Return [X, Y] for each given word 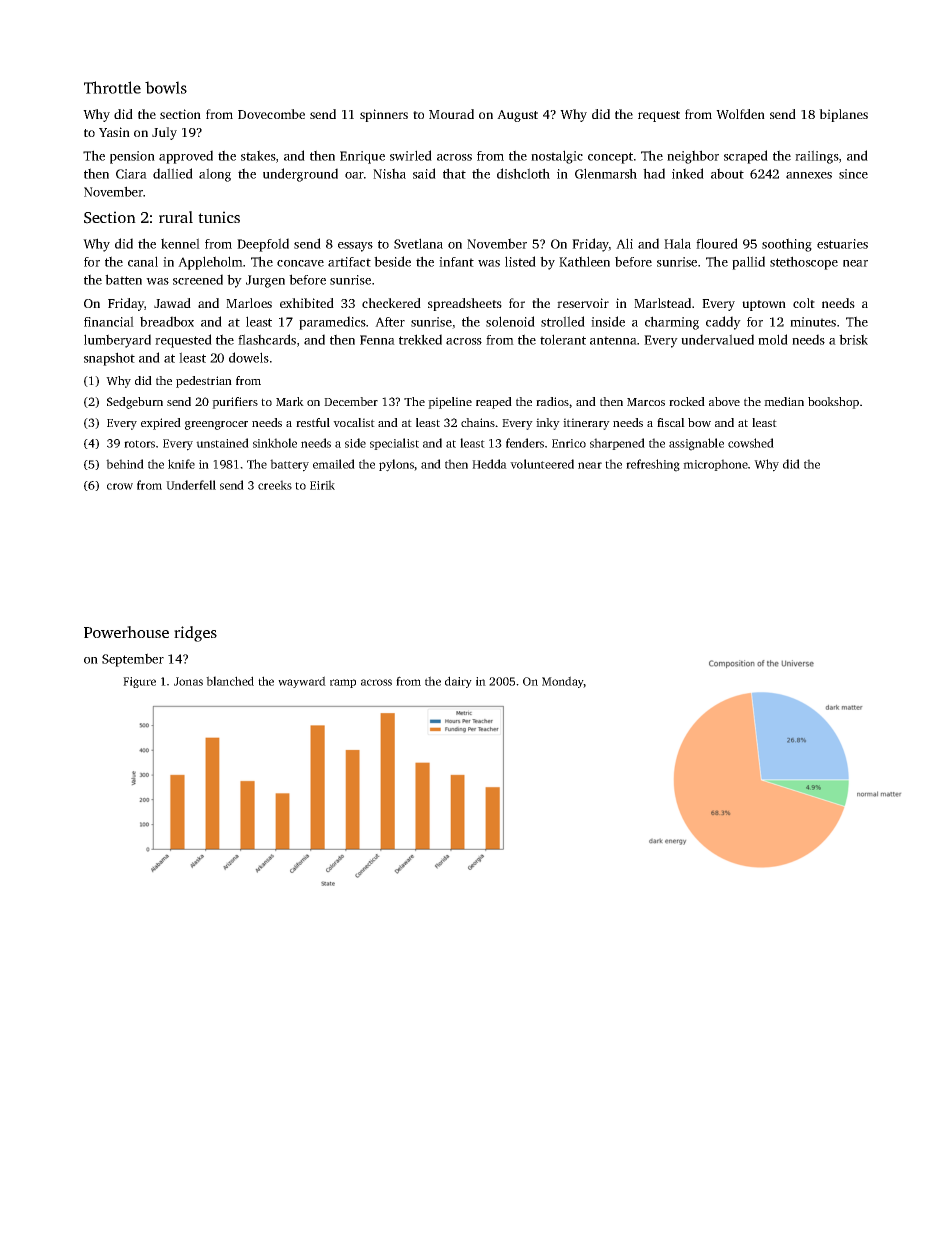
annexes [809, 175]
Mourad [451, 114]
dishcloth [523, 173]
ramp [343, 683]
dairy [458, 682]
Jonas [188, 681]
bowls [166, 87]
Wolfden [740, 114]
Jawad [172, 303]
